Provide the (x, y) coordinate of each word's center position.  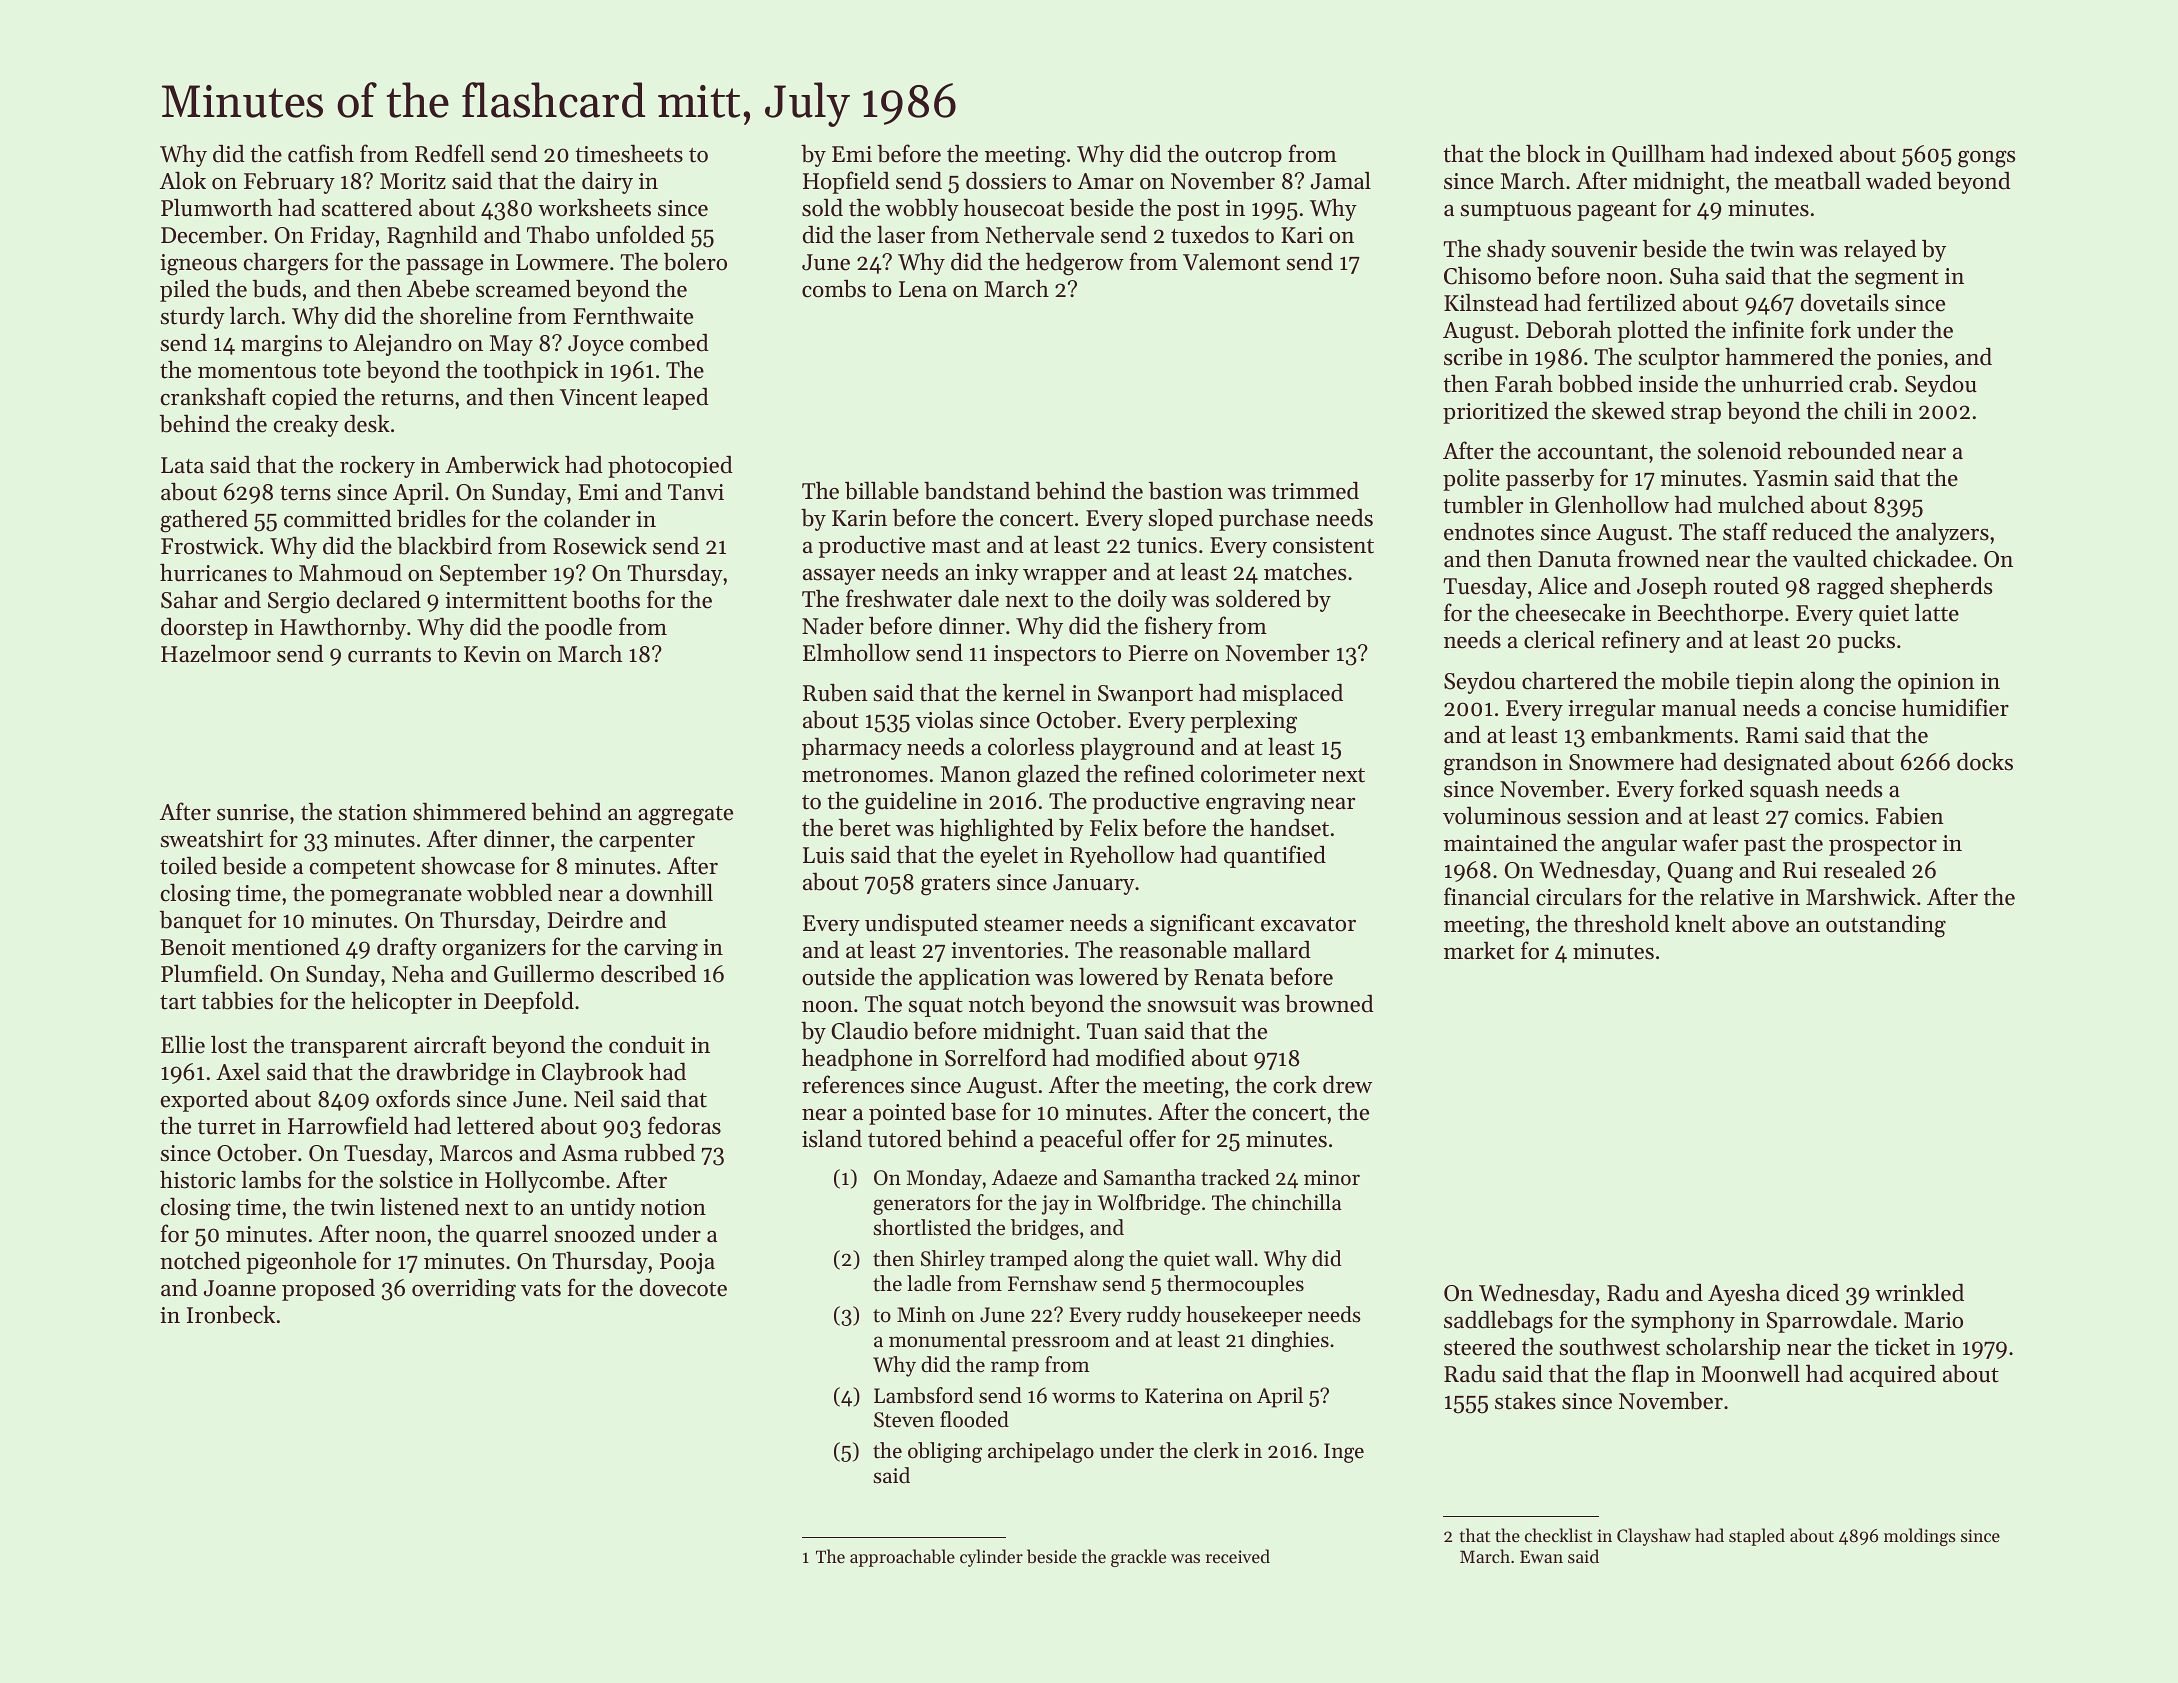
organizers (494, 950)
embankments (1662, 734)
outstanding (1886, 926)
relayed (1880, 250)
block (1553, 153)
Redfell (450, 153)
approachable (902, 1558)
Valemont (1231, 261)
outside (838, 976)
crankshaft (213, 396)
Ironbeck (231, 1314)
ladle (929, 1283)
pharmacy (852, 748)
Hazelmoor (216, 653)
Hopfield (846, 182)
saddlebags (1498, 1322)
